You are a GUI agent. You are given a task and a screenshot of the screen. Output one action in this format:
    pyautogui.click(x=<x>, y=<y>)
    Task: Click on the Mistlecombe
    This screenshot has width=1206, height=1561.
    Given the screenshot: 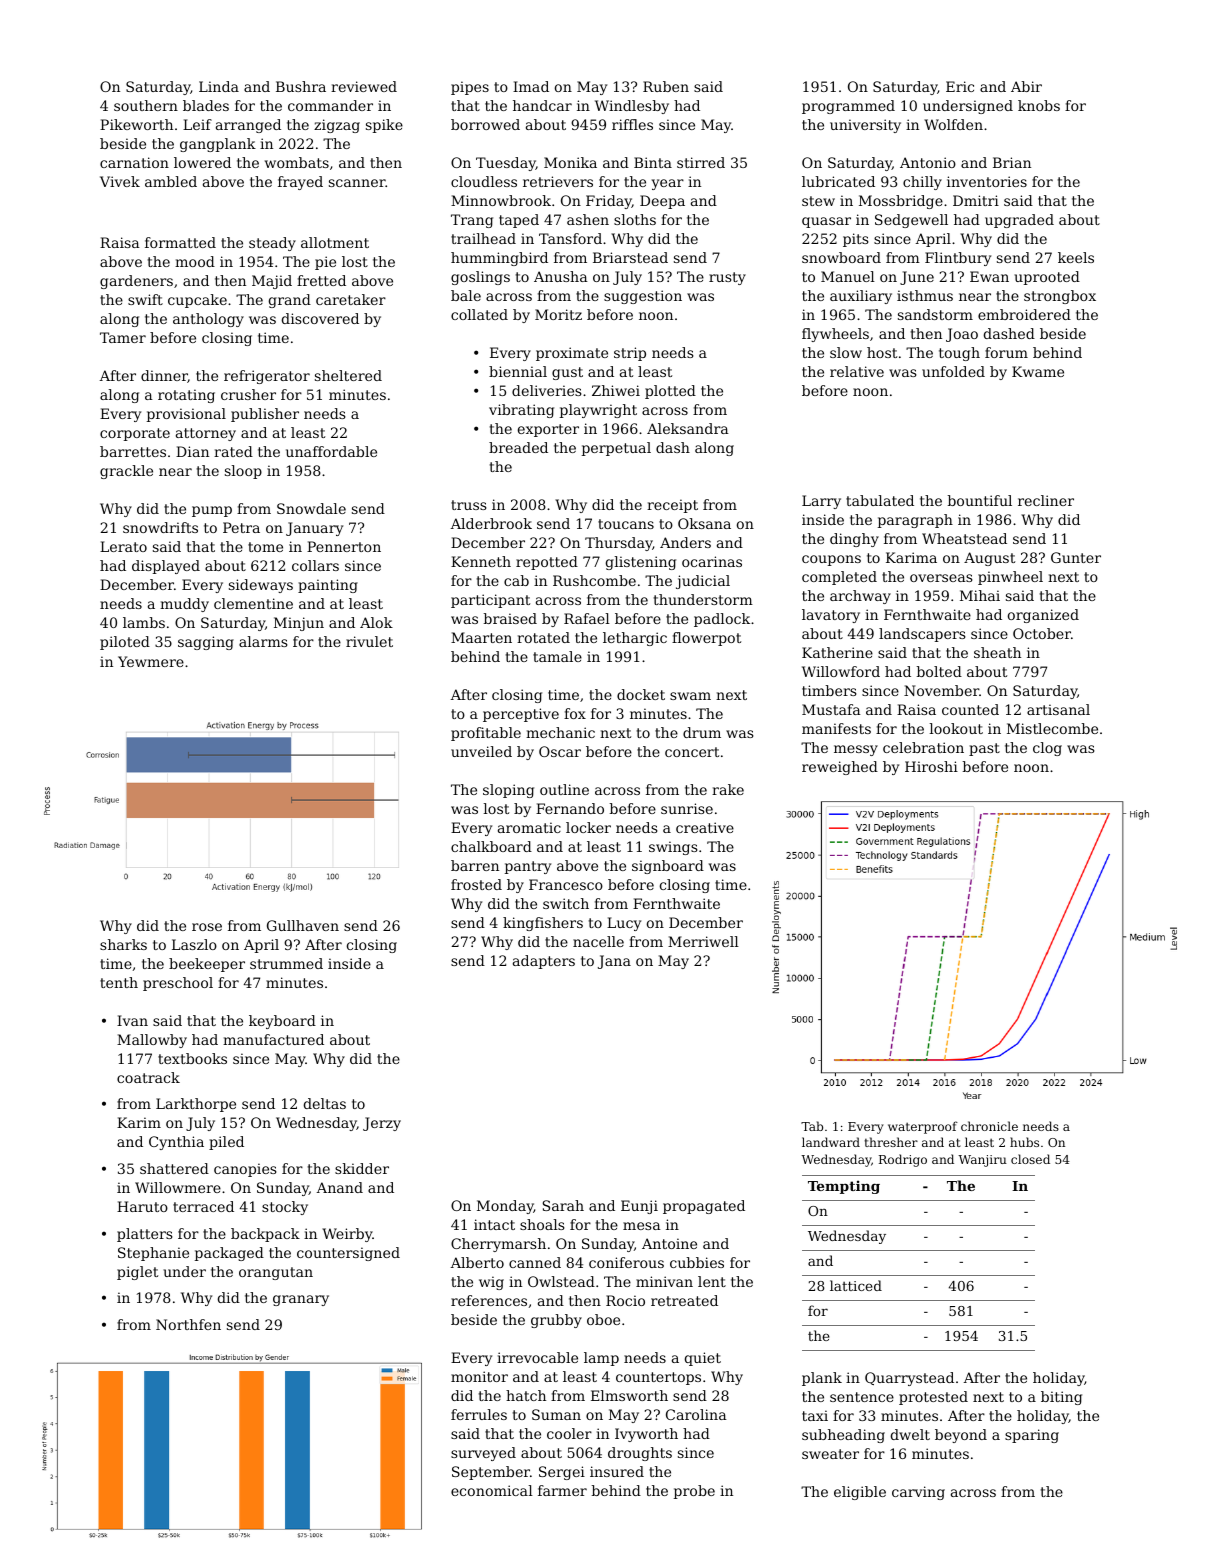 What is the action you would take?
    pyautogui.click(x=1052, y=728)
